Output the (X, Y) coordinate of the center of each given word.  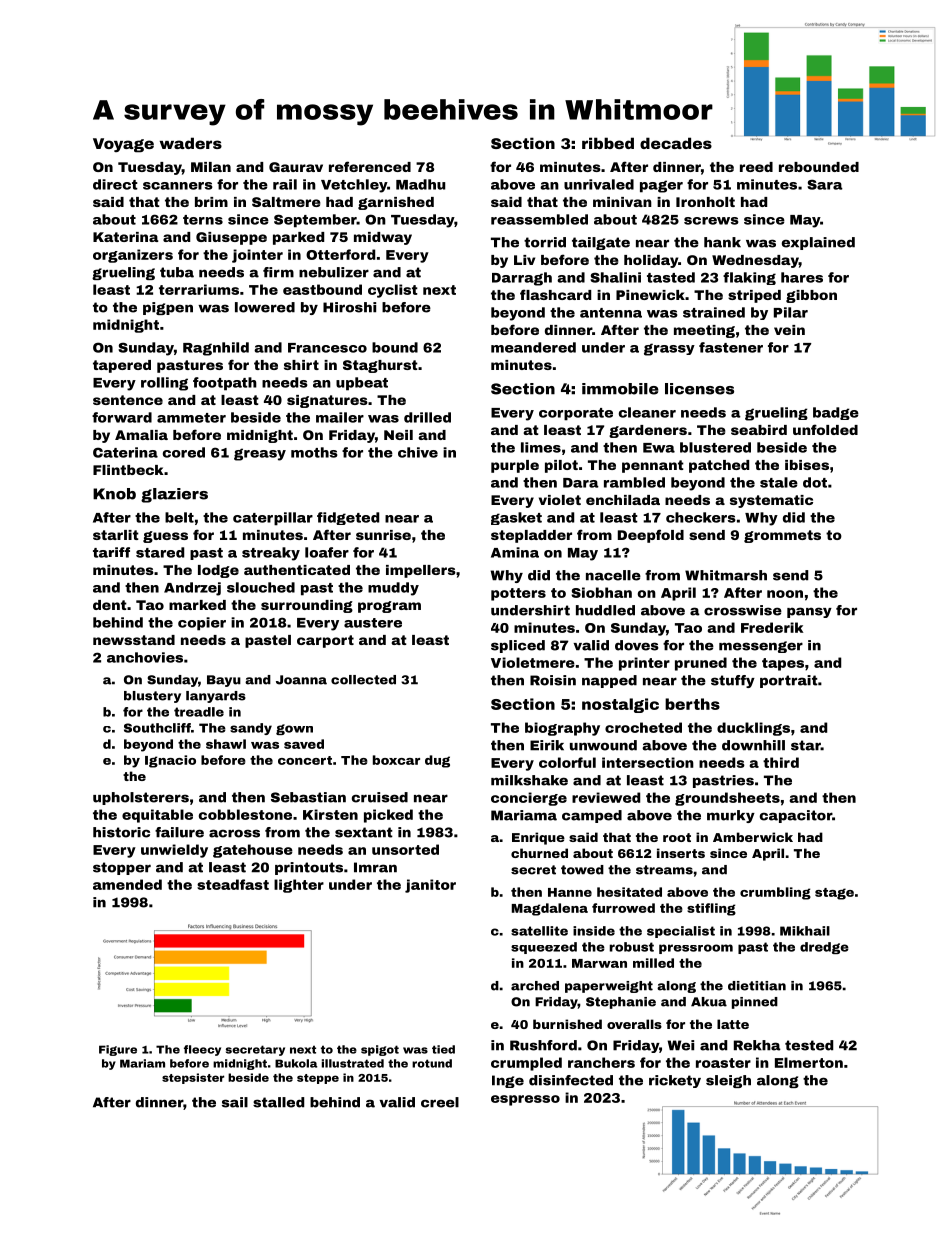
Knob (114, 494)
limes (541, 447)
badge (836, 413)
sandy (251, 729)
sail (235, 1102)
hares (802, 277)
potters (518, 594)
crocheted (643, 727)
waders (191, 143)
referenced (370, 166)
